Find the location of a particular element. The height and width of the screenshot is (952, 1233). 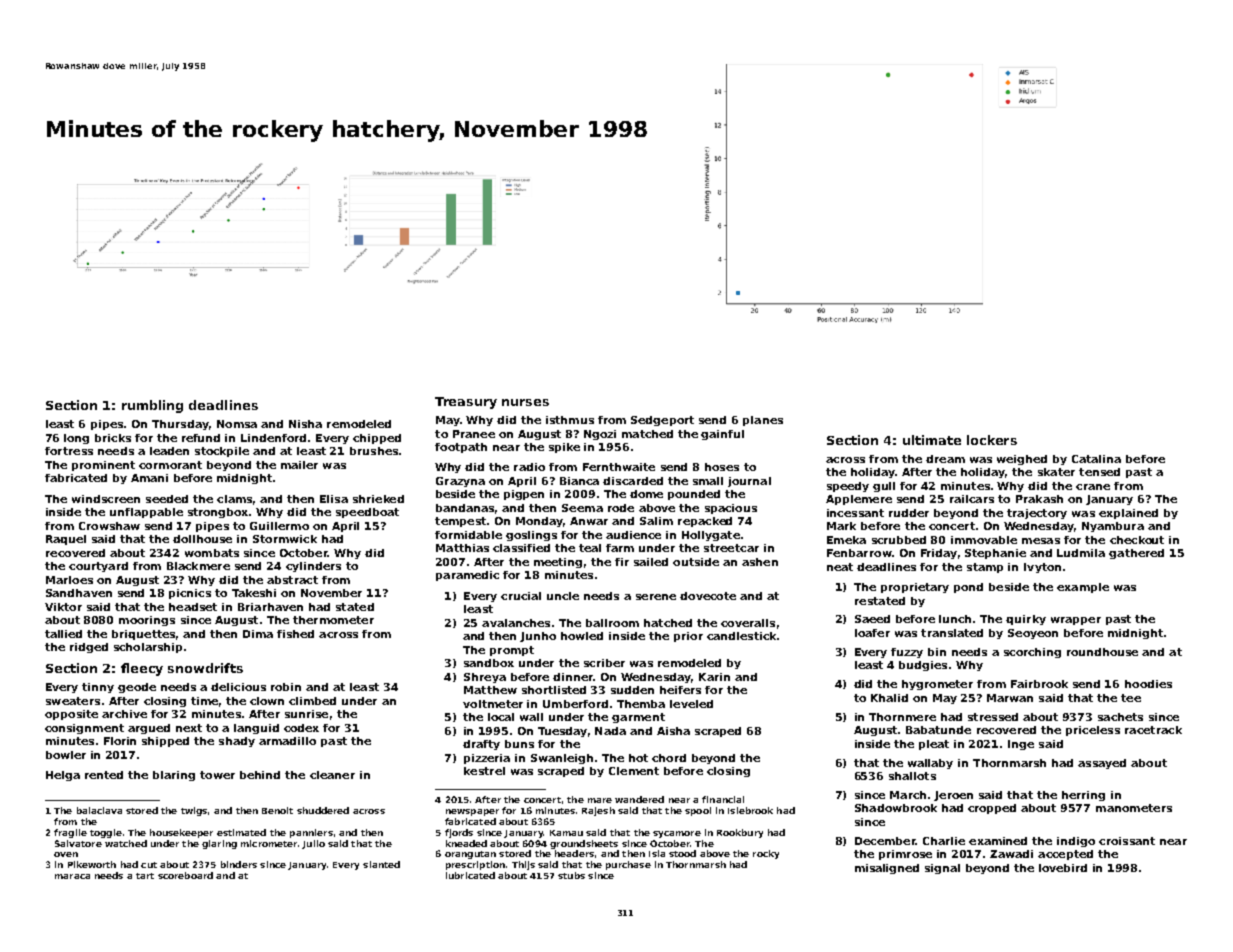

Treasury is located at coordinates (466, 403).
